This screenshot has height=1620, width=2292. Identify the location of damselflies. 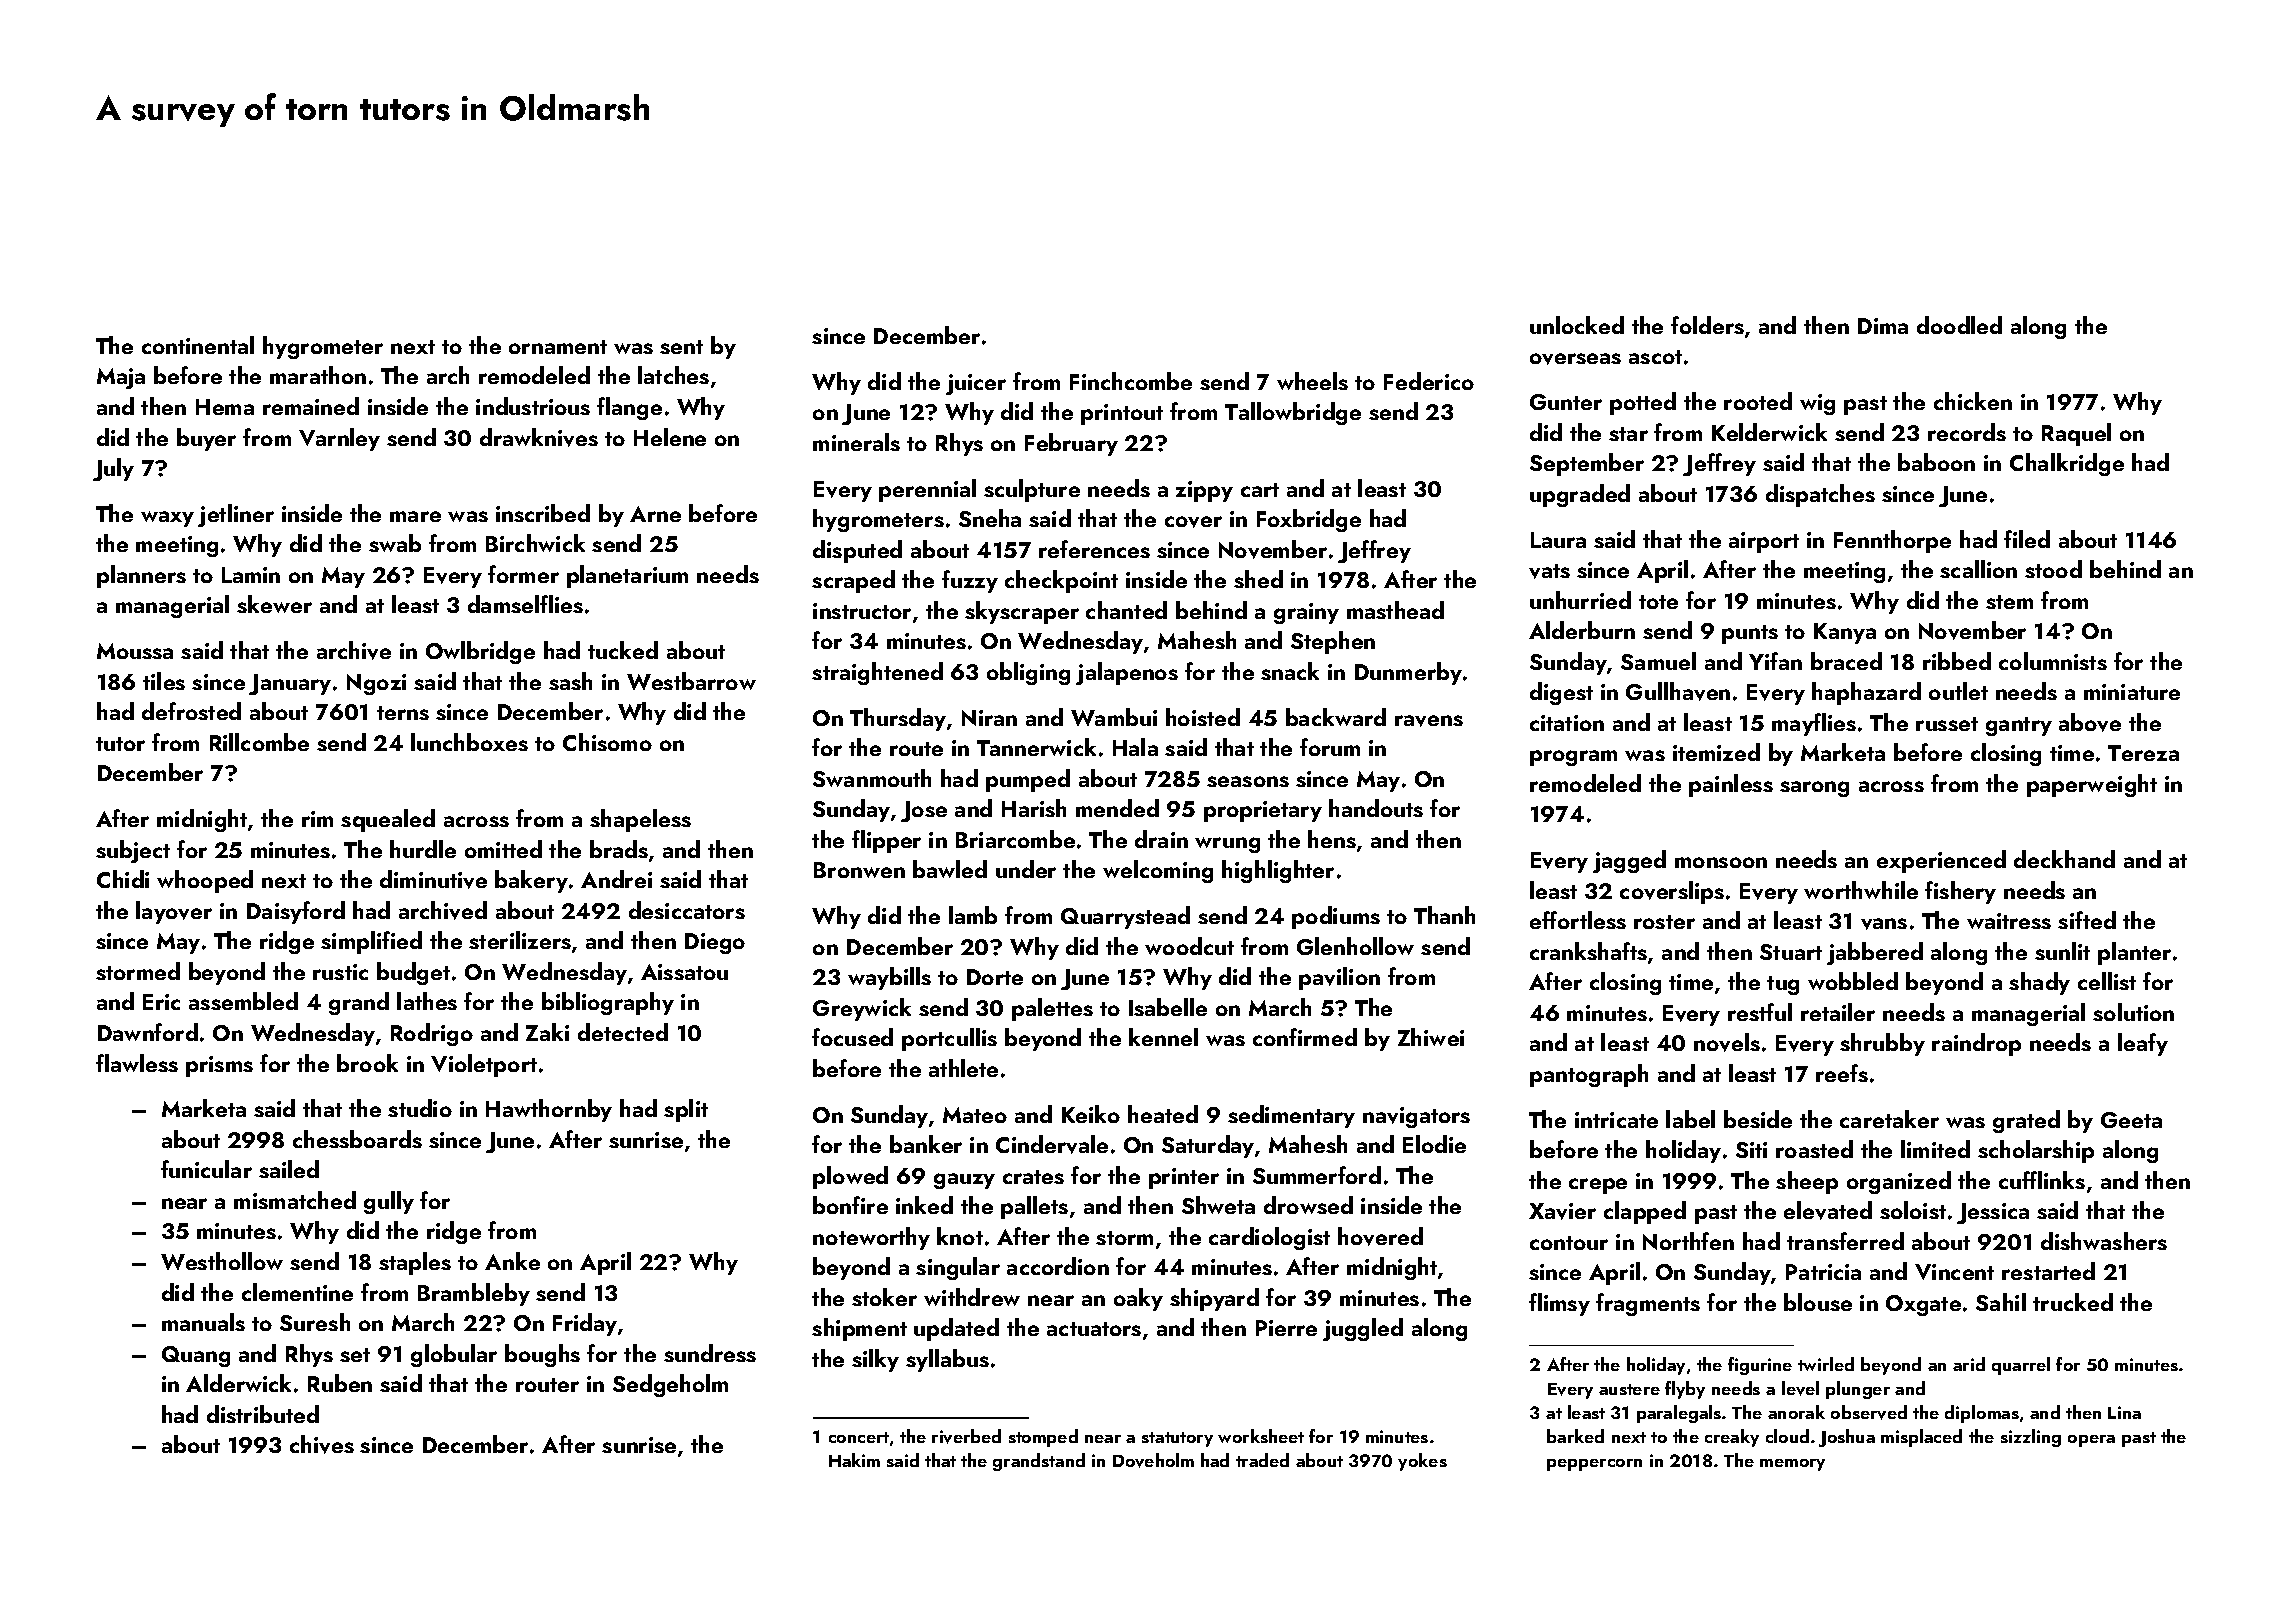
(525, 604).
